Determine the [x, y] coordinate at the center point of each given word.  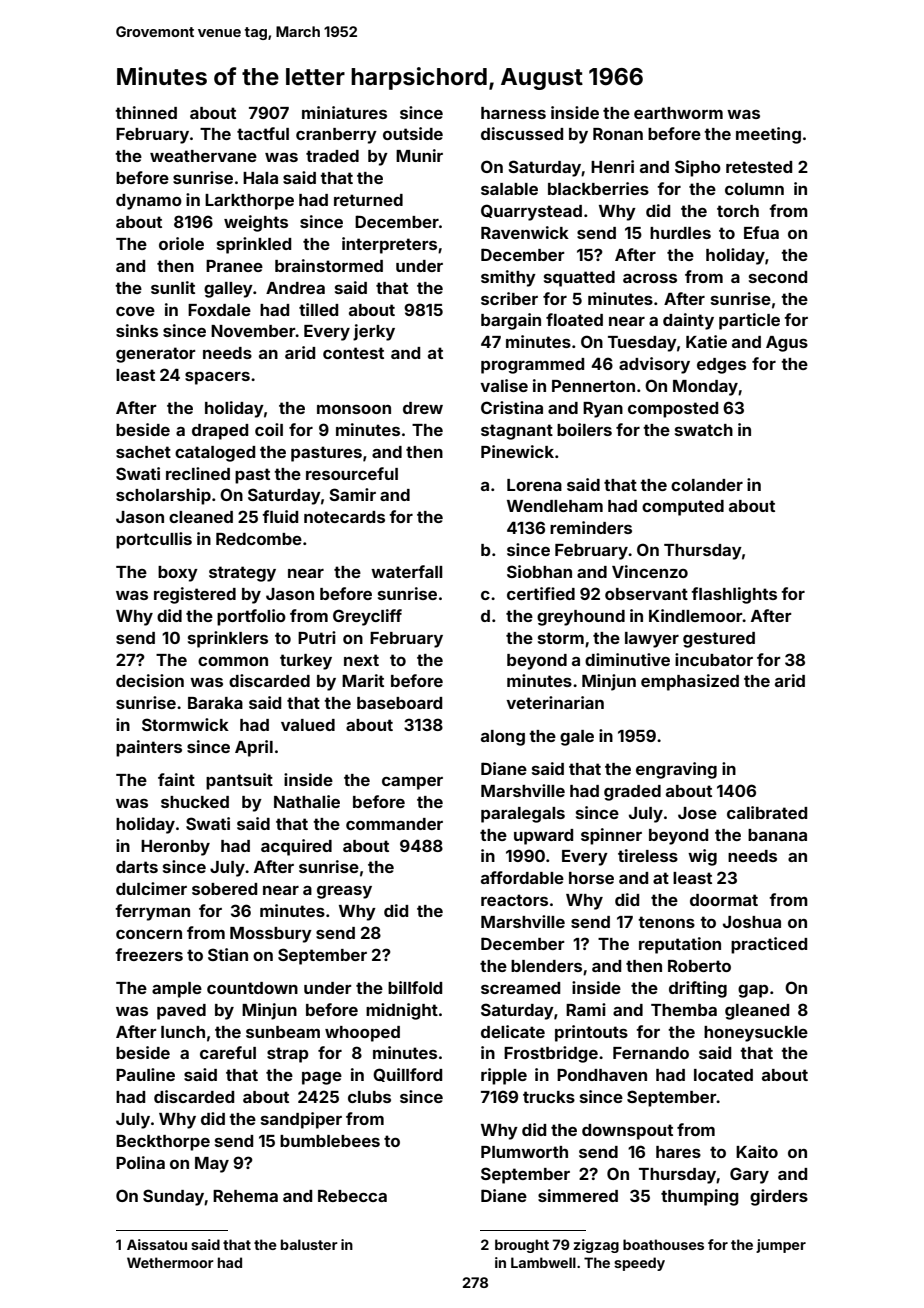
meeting [768, 135]
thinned [146, 112]
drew [423, 408]
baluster [309, 1244]
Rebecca [352, 1196]
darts [137, 867]
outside [413, 133]
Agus [787, 344]
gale [577, 738]
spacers [217, 378]
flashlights [734, 595]
